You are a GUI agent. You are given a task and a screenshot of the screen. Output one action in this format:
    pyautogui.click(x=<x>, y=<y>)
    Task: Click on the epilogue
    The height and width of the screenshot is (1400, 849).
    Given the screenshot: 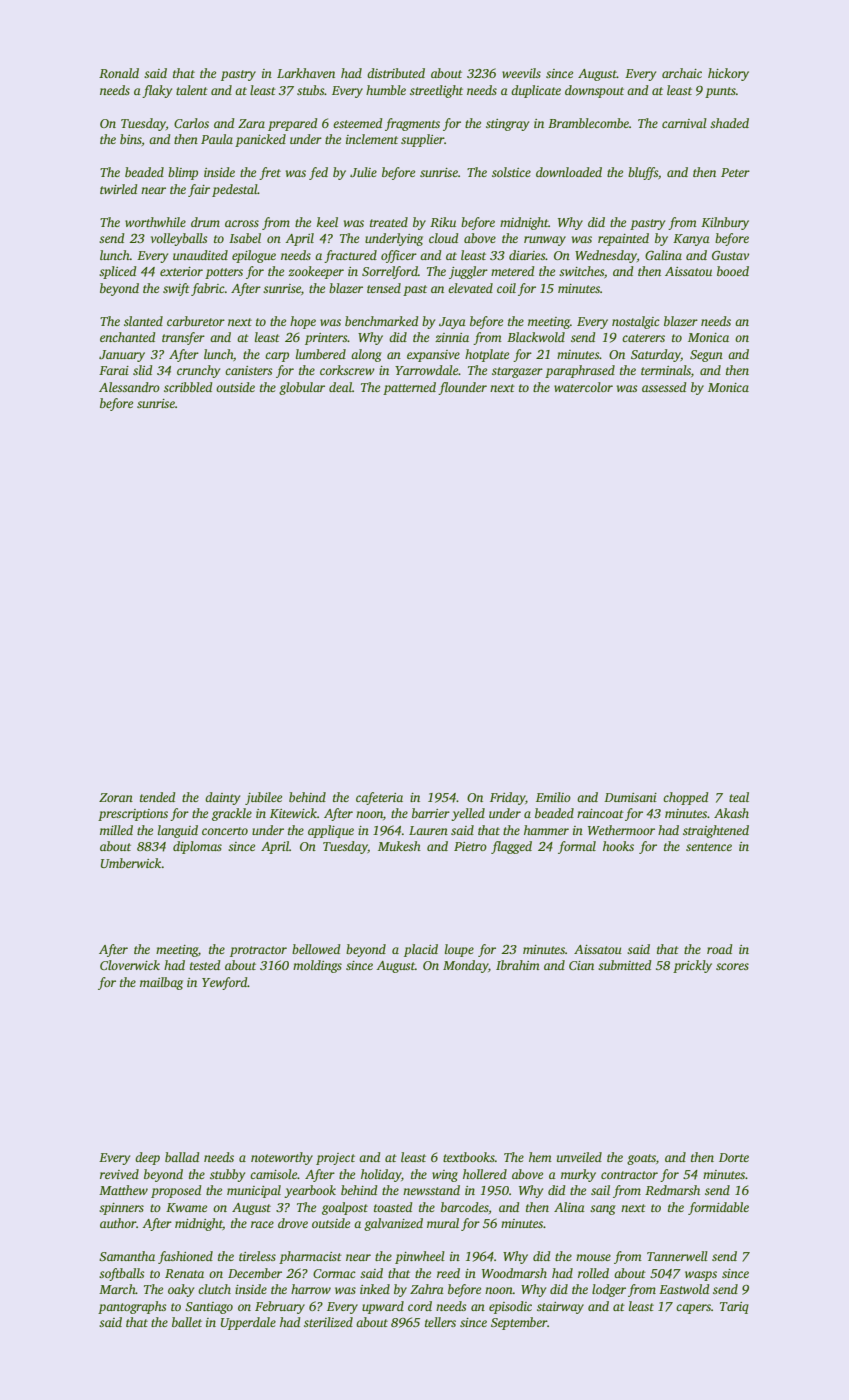 What is the action you would take?
    pyautogui.click(x=254, y=256)
